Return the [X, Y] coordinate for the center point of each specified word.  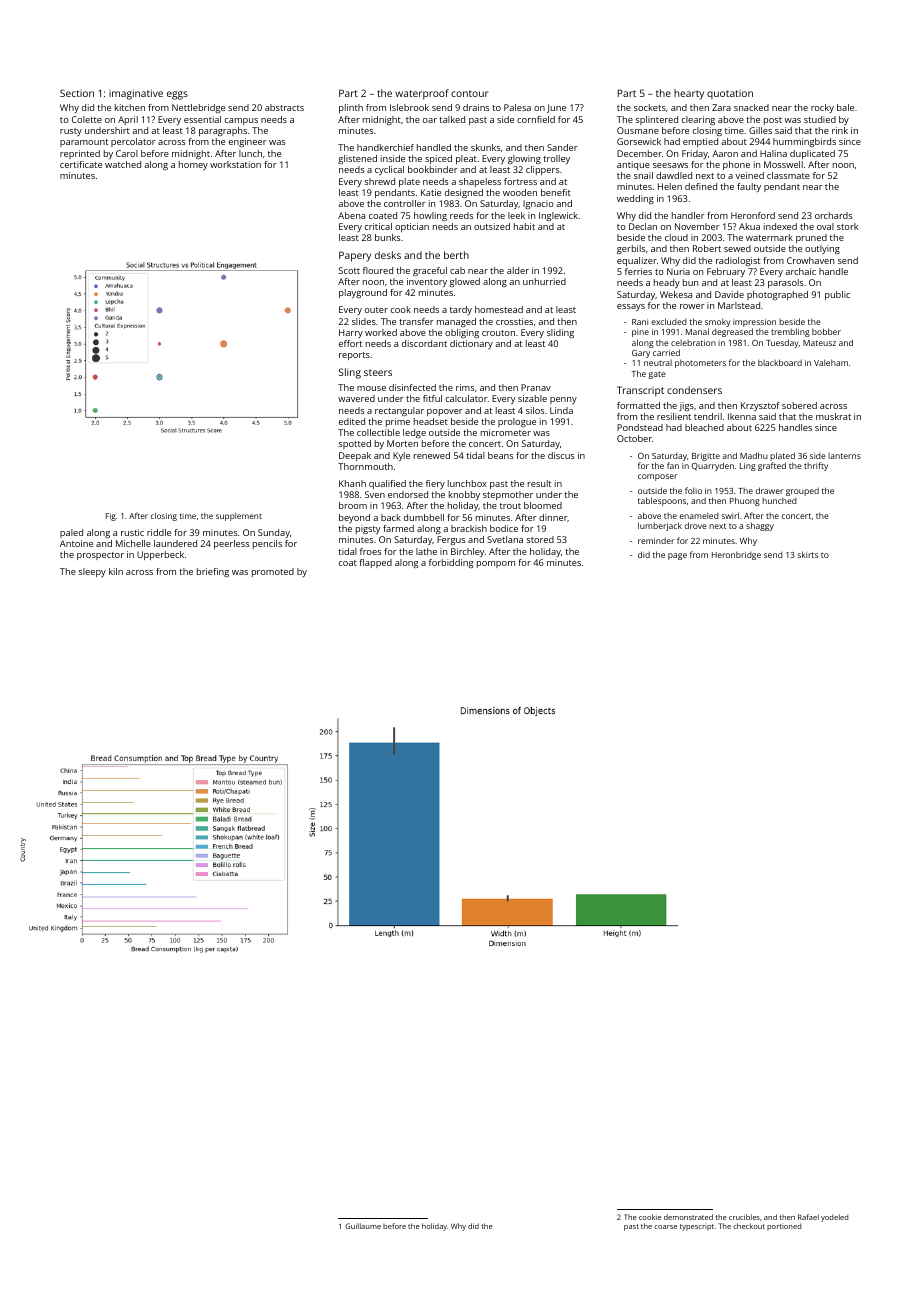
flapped [375, 563]
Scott [349, 270]
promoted [273, 572]
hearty [689, 94]
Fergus [451, 540]
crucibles [744, 1217]
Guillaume [363, 1226]
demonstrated [688, 1217]
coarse [665, 1227]
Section [77, 93]
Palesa [517, 107]
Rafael [808, 1217]
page [677, 556]
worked [381, 332]
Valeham [831, 362]
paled [71, 533]
